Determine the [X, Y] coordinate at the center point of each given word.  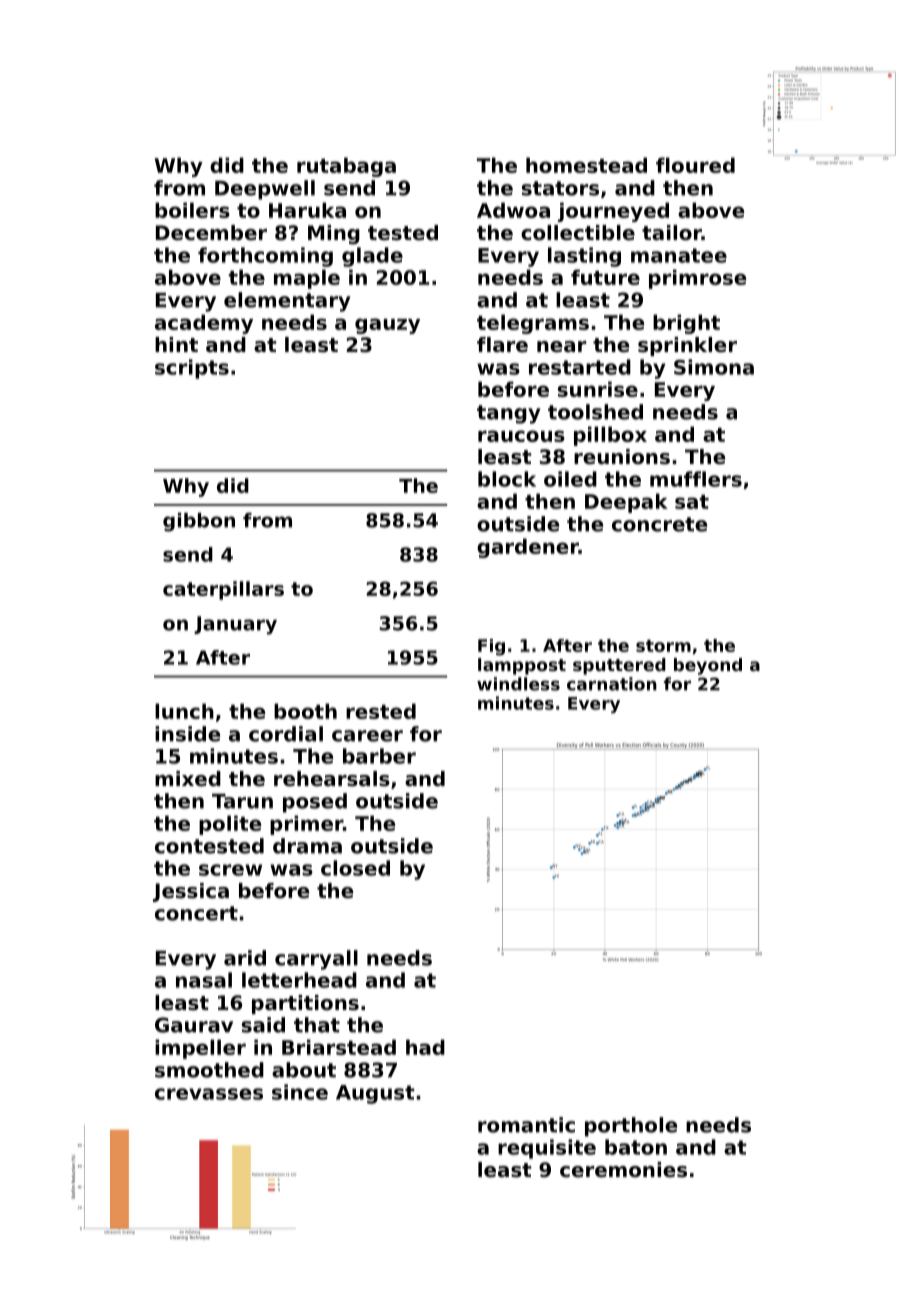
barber [379, 756]
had [425, 1047]
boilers [192, 210]
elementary [287, 302]
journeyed [613, 212]
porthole [631, 1127]
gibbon [199, 522]
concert [196, 913]
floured [695, 165]
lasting [584, 257]
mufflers [696, 479]
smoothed [209, 1070]
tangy [509, 414]
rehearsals [332, 779]
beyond [708, 666]
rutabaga [346, 167]
